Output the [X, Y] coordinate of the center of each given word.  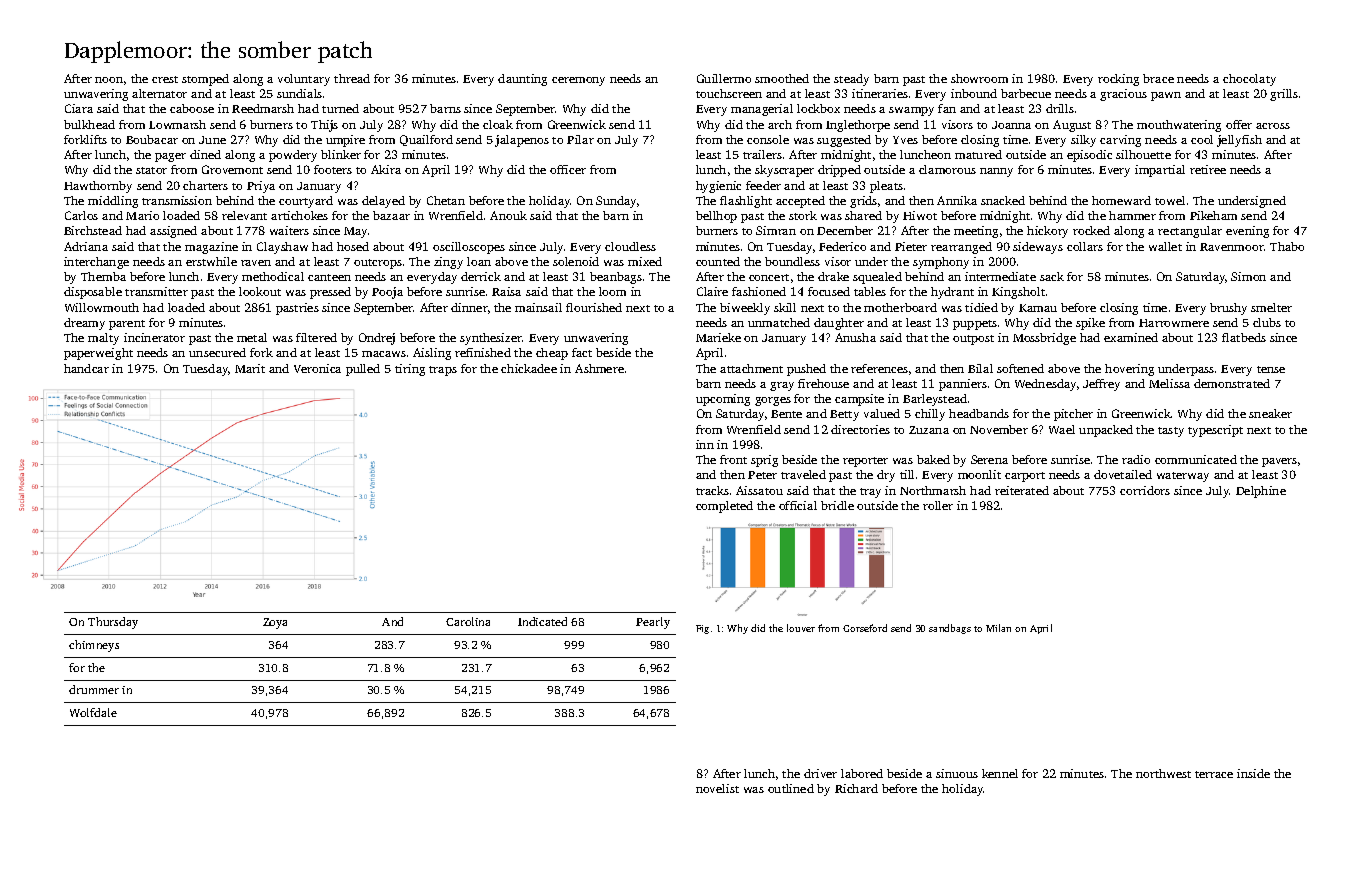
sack [1052, 276]
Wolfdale [93, 712]
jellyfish [1239, 141]
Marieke [718, 337]
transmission [177, 200]
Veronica [317, 368]
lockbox [818, 108]
